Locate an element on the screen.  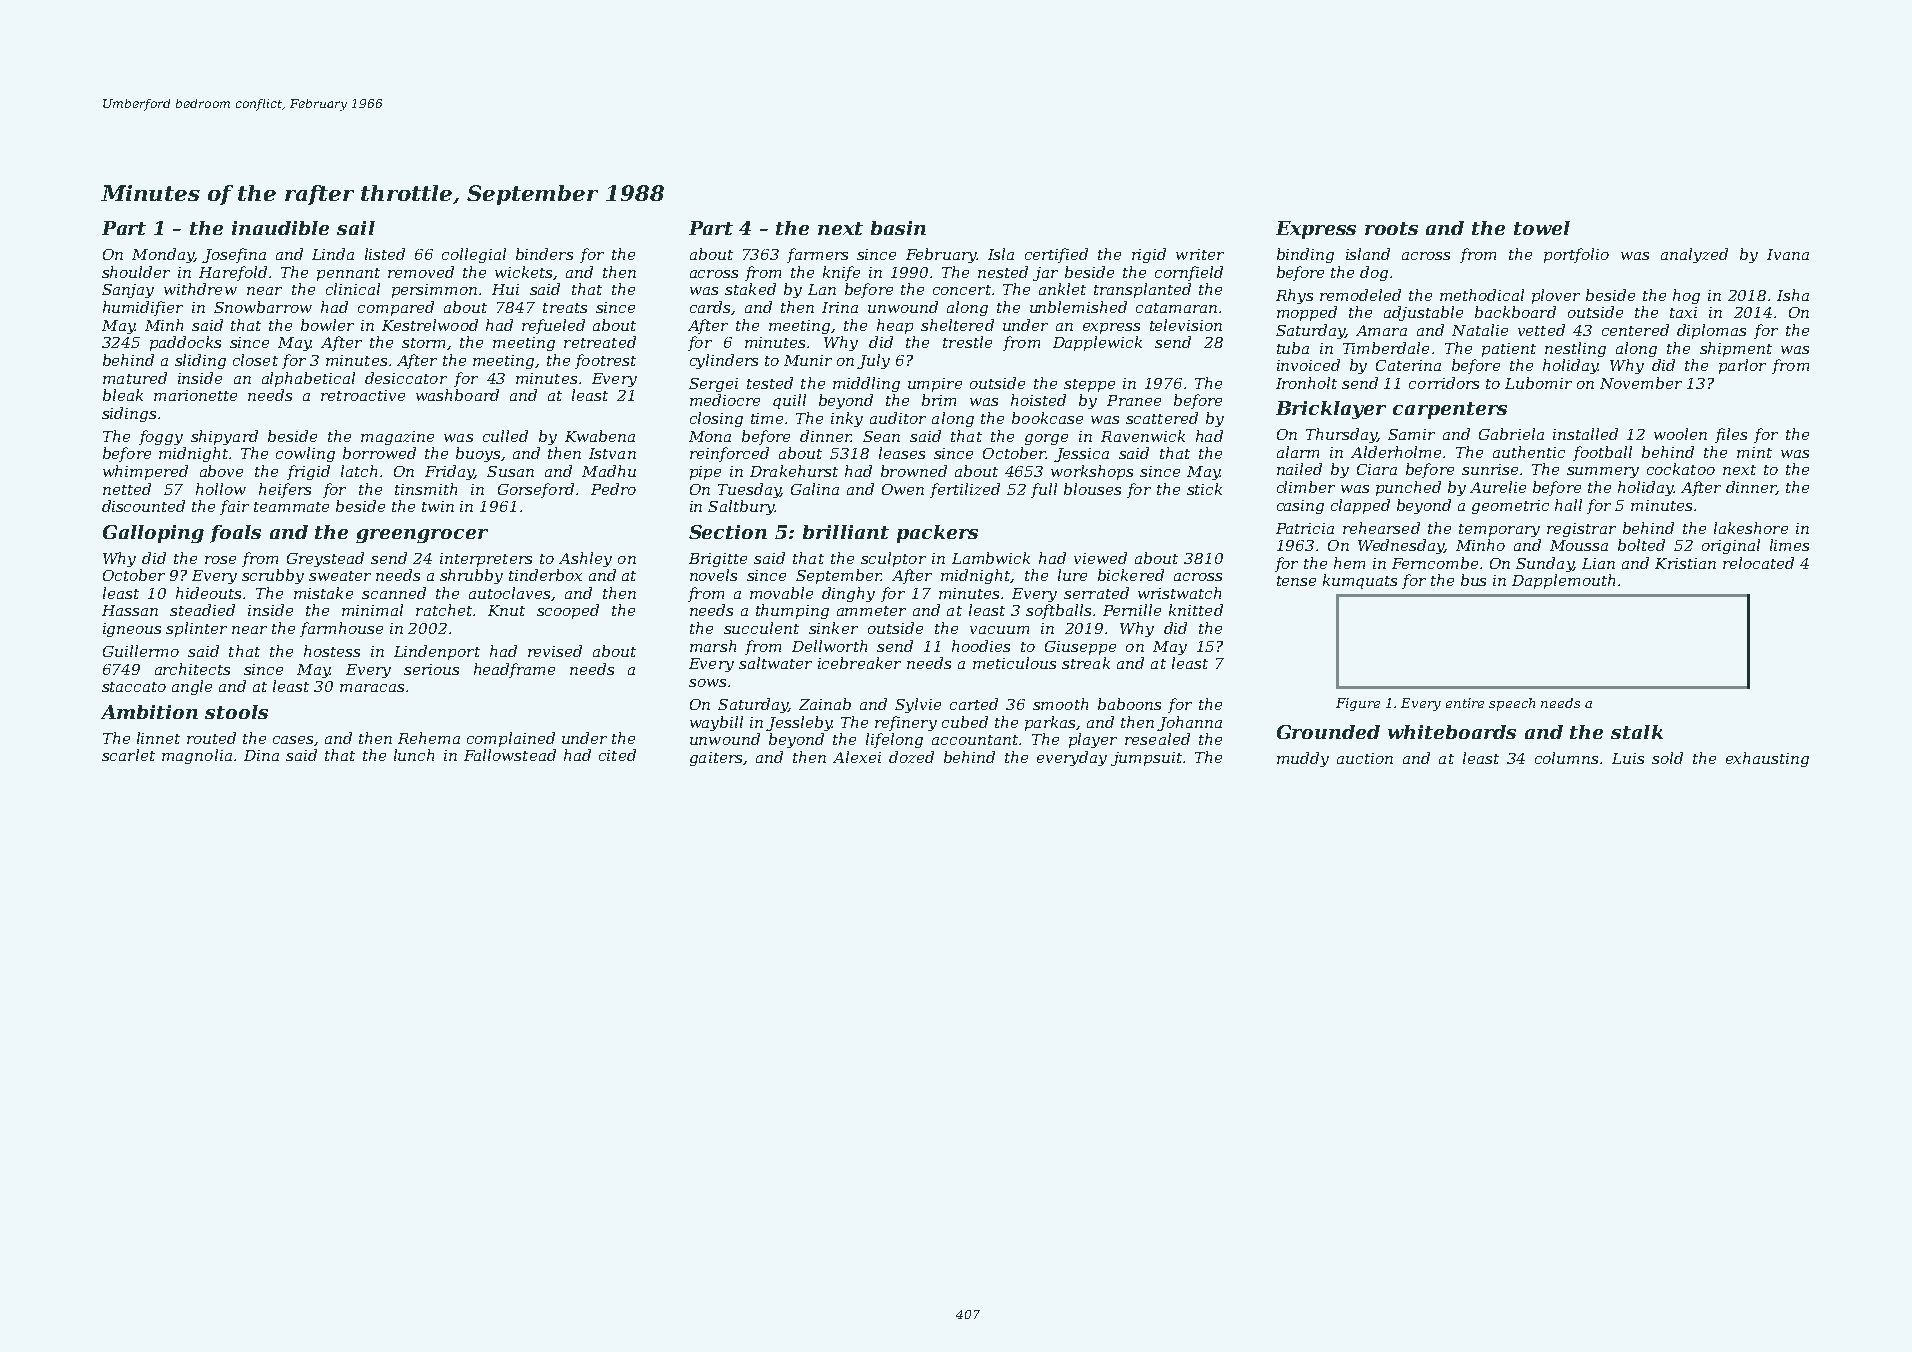
hoodies is located at coordinates (981, 646).
